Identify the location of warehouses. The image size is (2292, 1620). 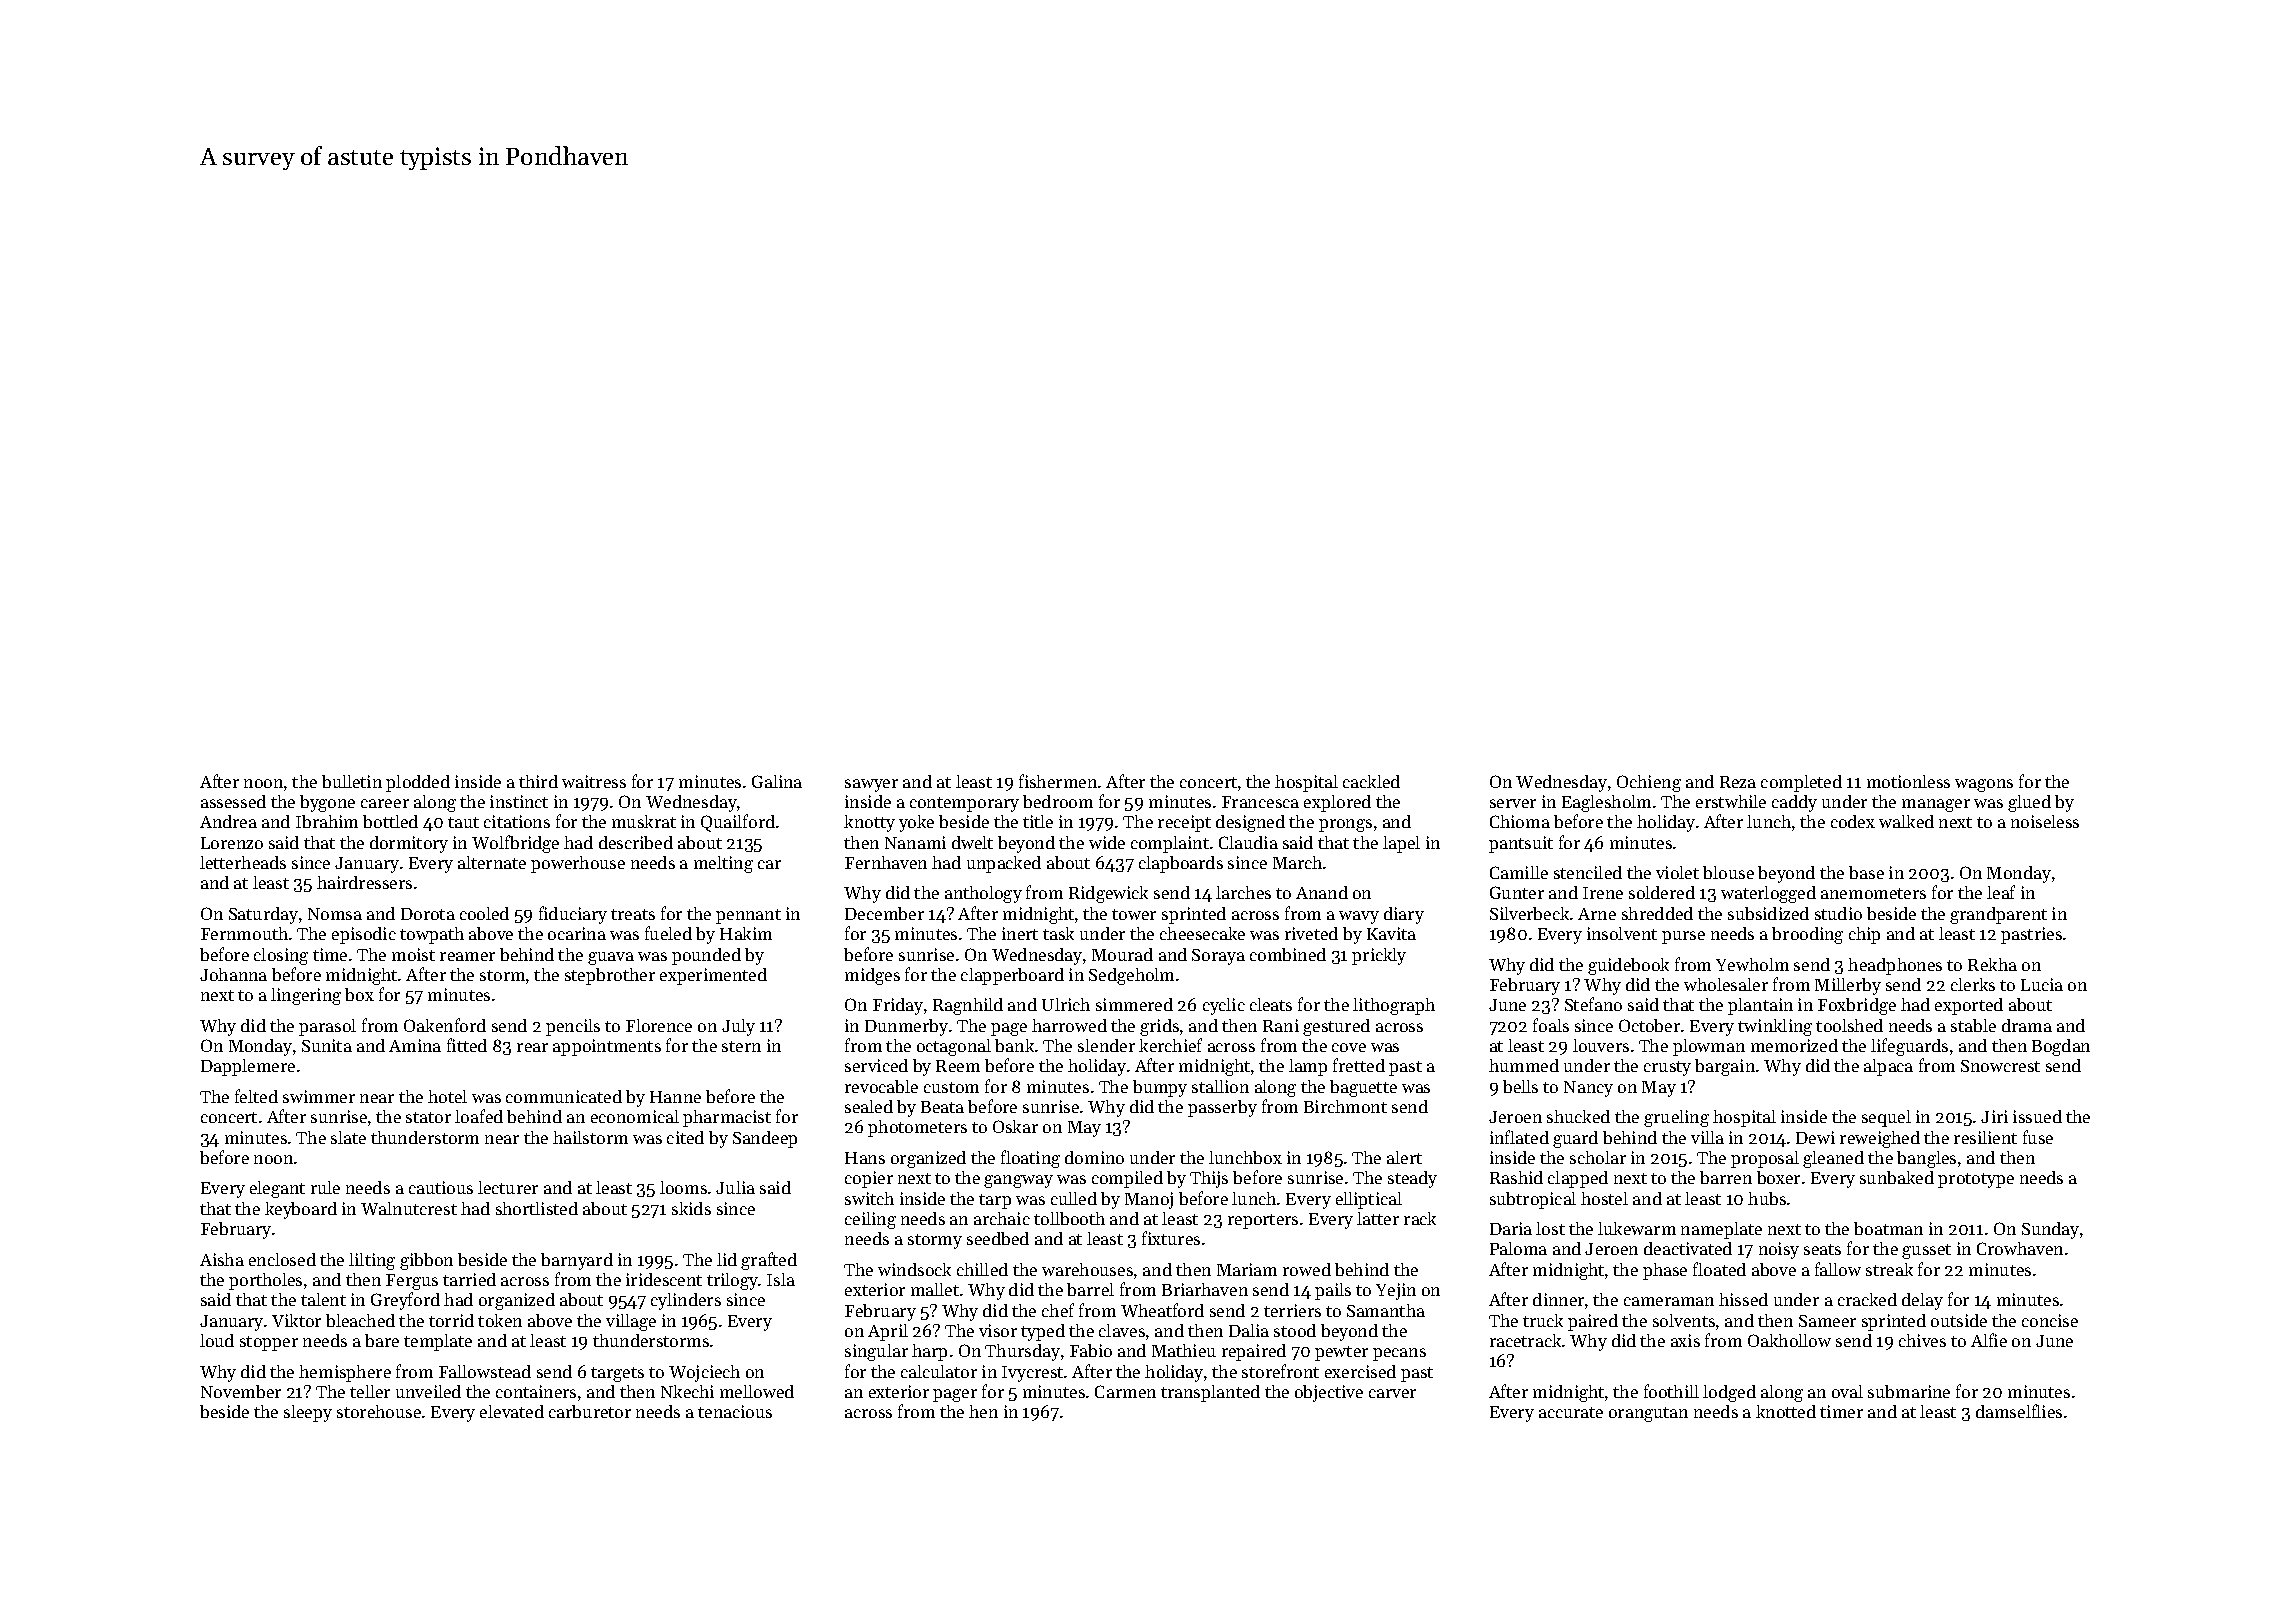
(1087, 1269).
